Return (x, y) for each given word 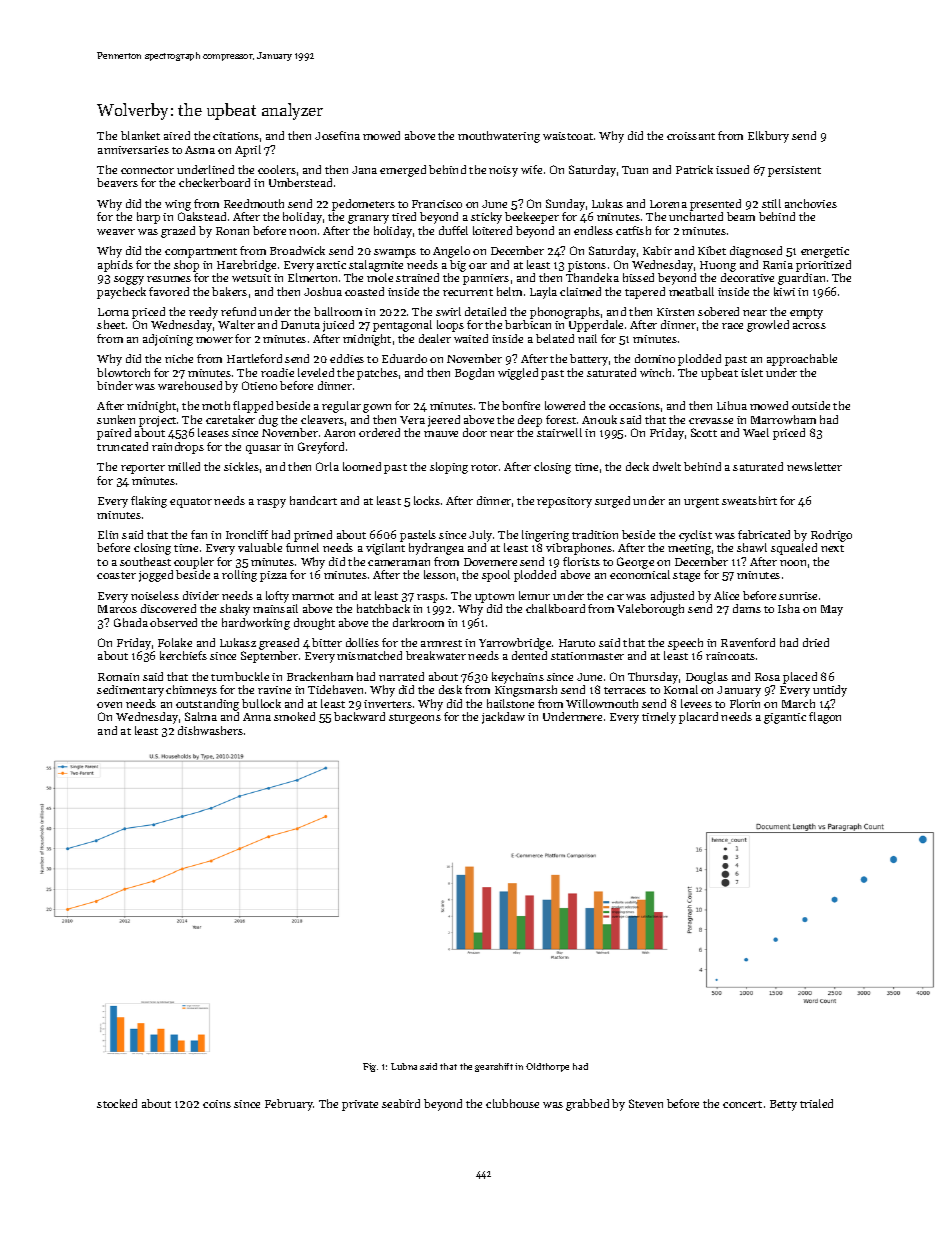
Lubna (404, 1066)
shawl (752, 547)
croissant (691, 136)
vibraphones (579, 549)
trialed (816, 1103)
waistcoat (568, 136)
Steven (646, 1103)
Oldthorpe (547, 1067)
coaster (116, 575)
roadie (277, 372)
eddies (347, 358)
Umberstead (300, 182)
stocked (117, 1103)
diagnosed (756, 252)
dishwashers (210, 730)
